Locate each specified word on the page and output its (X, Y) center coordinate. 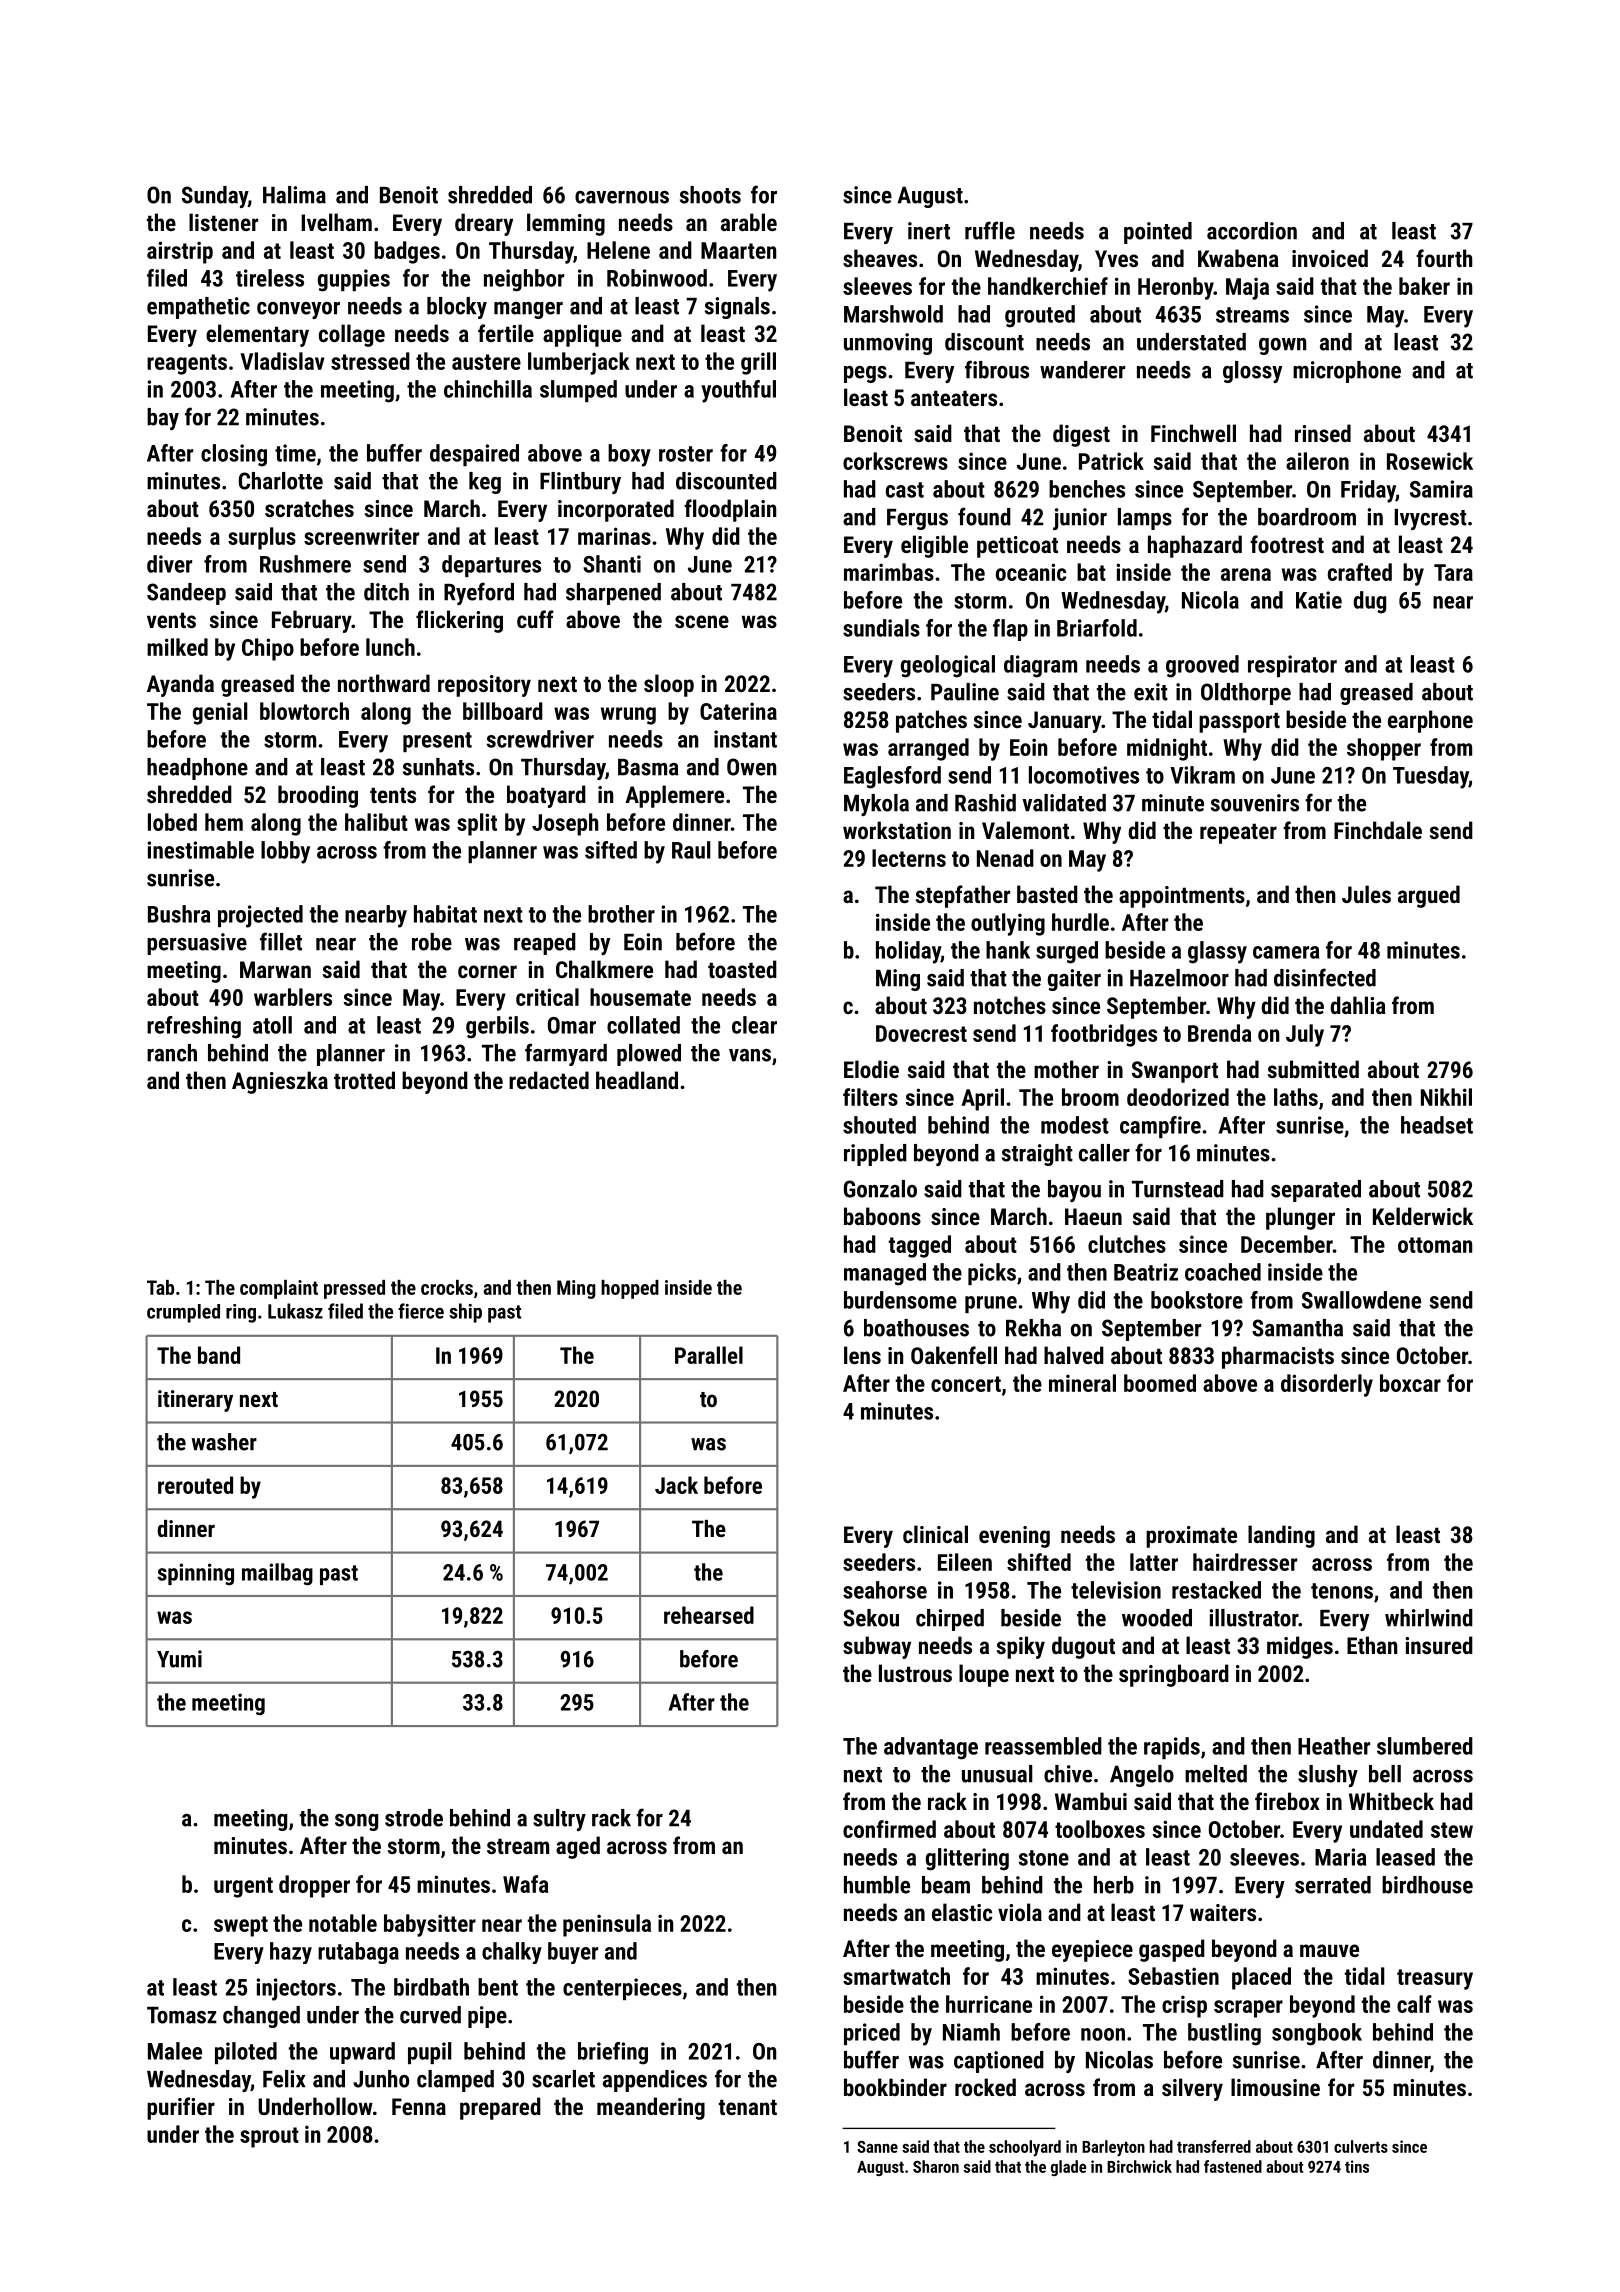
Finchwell (1193, 433)
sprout (269, 2137)
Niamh (971, 2032)
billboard (503, 711)
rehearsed (709, 1615)
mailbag (277, 1574)
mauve (1329, 1950)
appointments (1182, 897)
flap (1010, 630)
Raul (691, 850)
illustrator (1254, 1618)
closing (234, 455)
